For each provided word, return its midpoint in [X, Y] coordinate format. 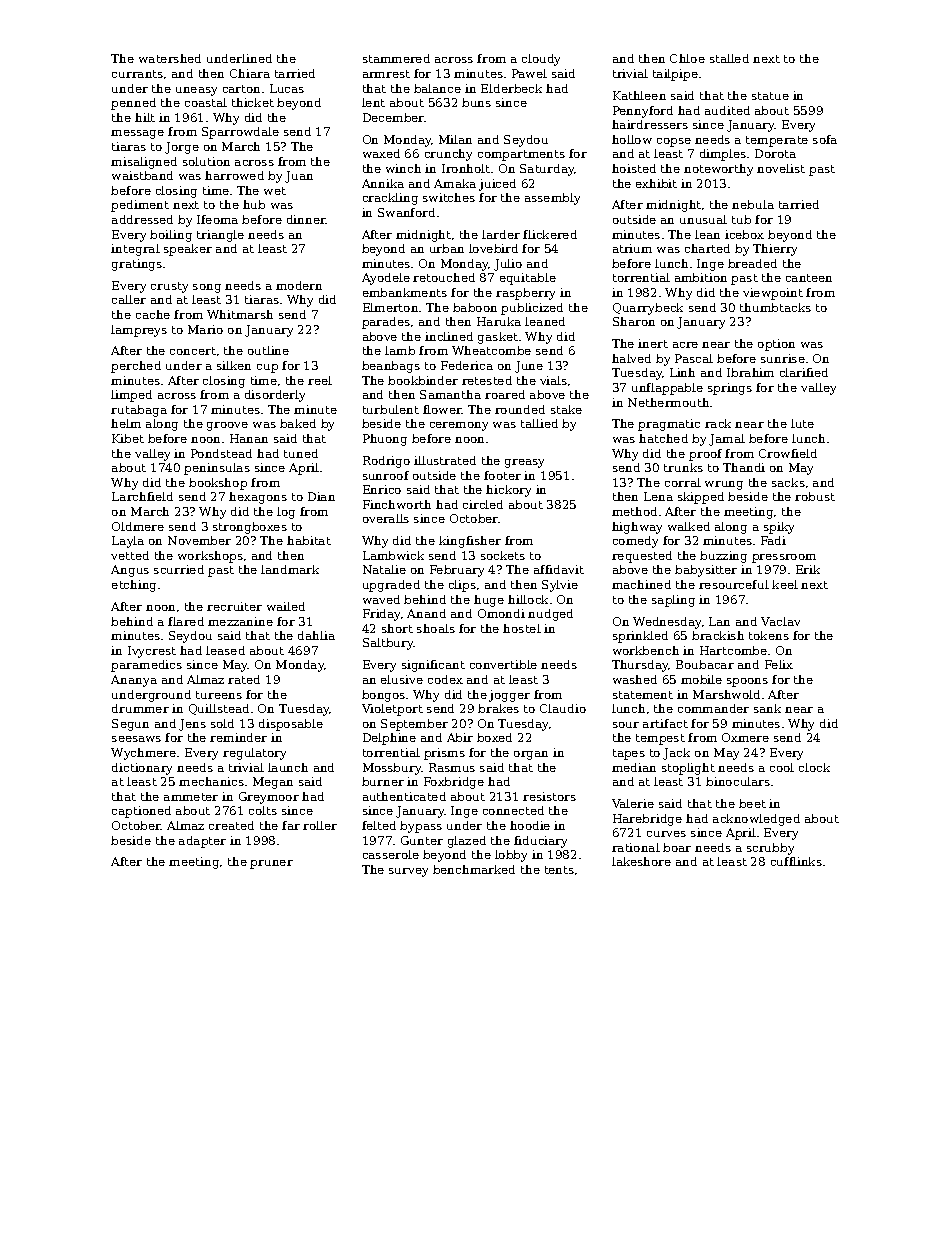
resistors [549, 796]
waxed [381, 153]
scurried [179, 569]
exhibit [656, 183]
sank [767, 708]
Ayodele [386, 279]
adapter [202, 842]
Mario [205, 329]
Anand [426, 613]
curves [666, 834]
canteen [809, 278]
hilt [145, 117]
